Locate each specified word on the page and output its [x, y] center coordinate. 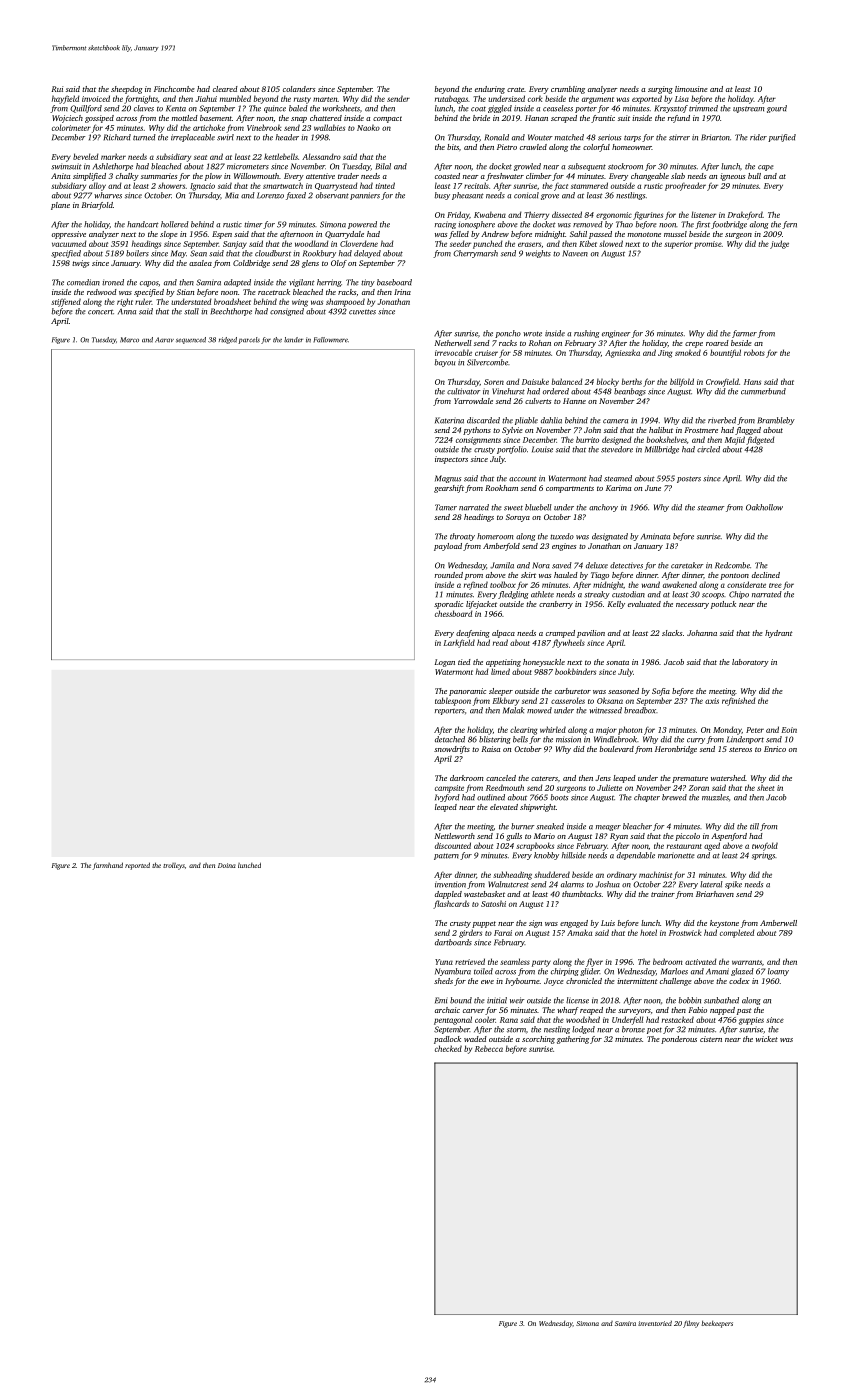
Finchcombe [174, 89]
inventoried [655, 1323]
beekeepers [717, 1324]
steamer [710, 508]
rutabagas [451, 99]
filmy [691, 1324]
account [523, 479]
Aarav [164, 340]
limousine [691, 89]
